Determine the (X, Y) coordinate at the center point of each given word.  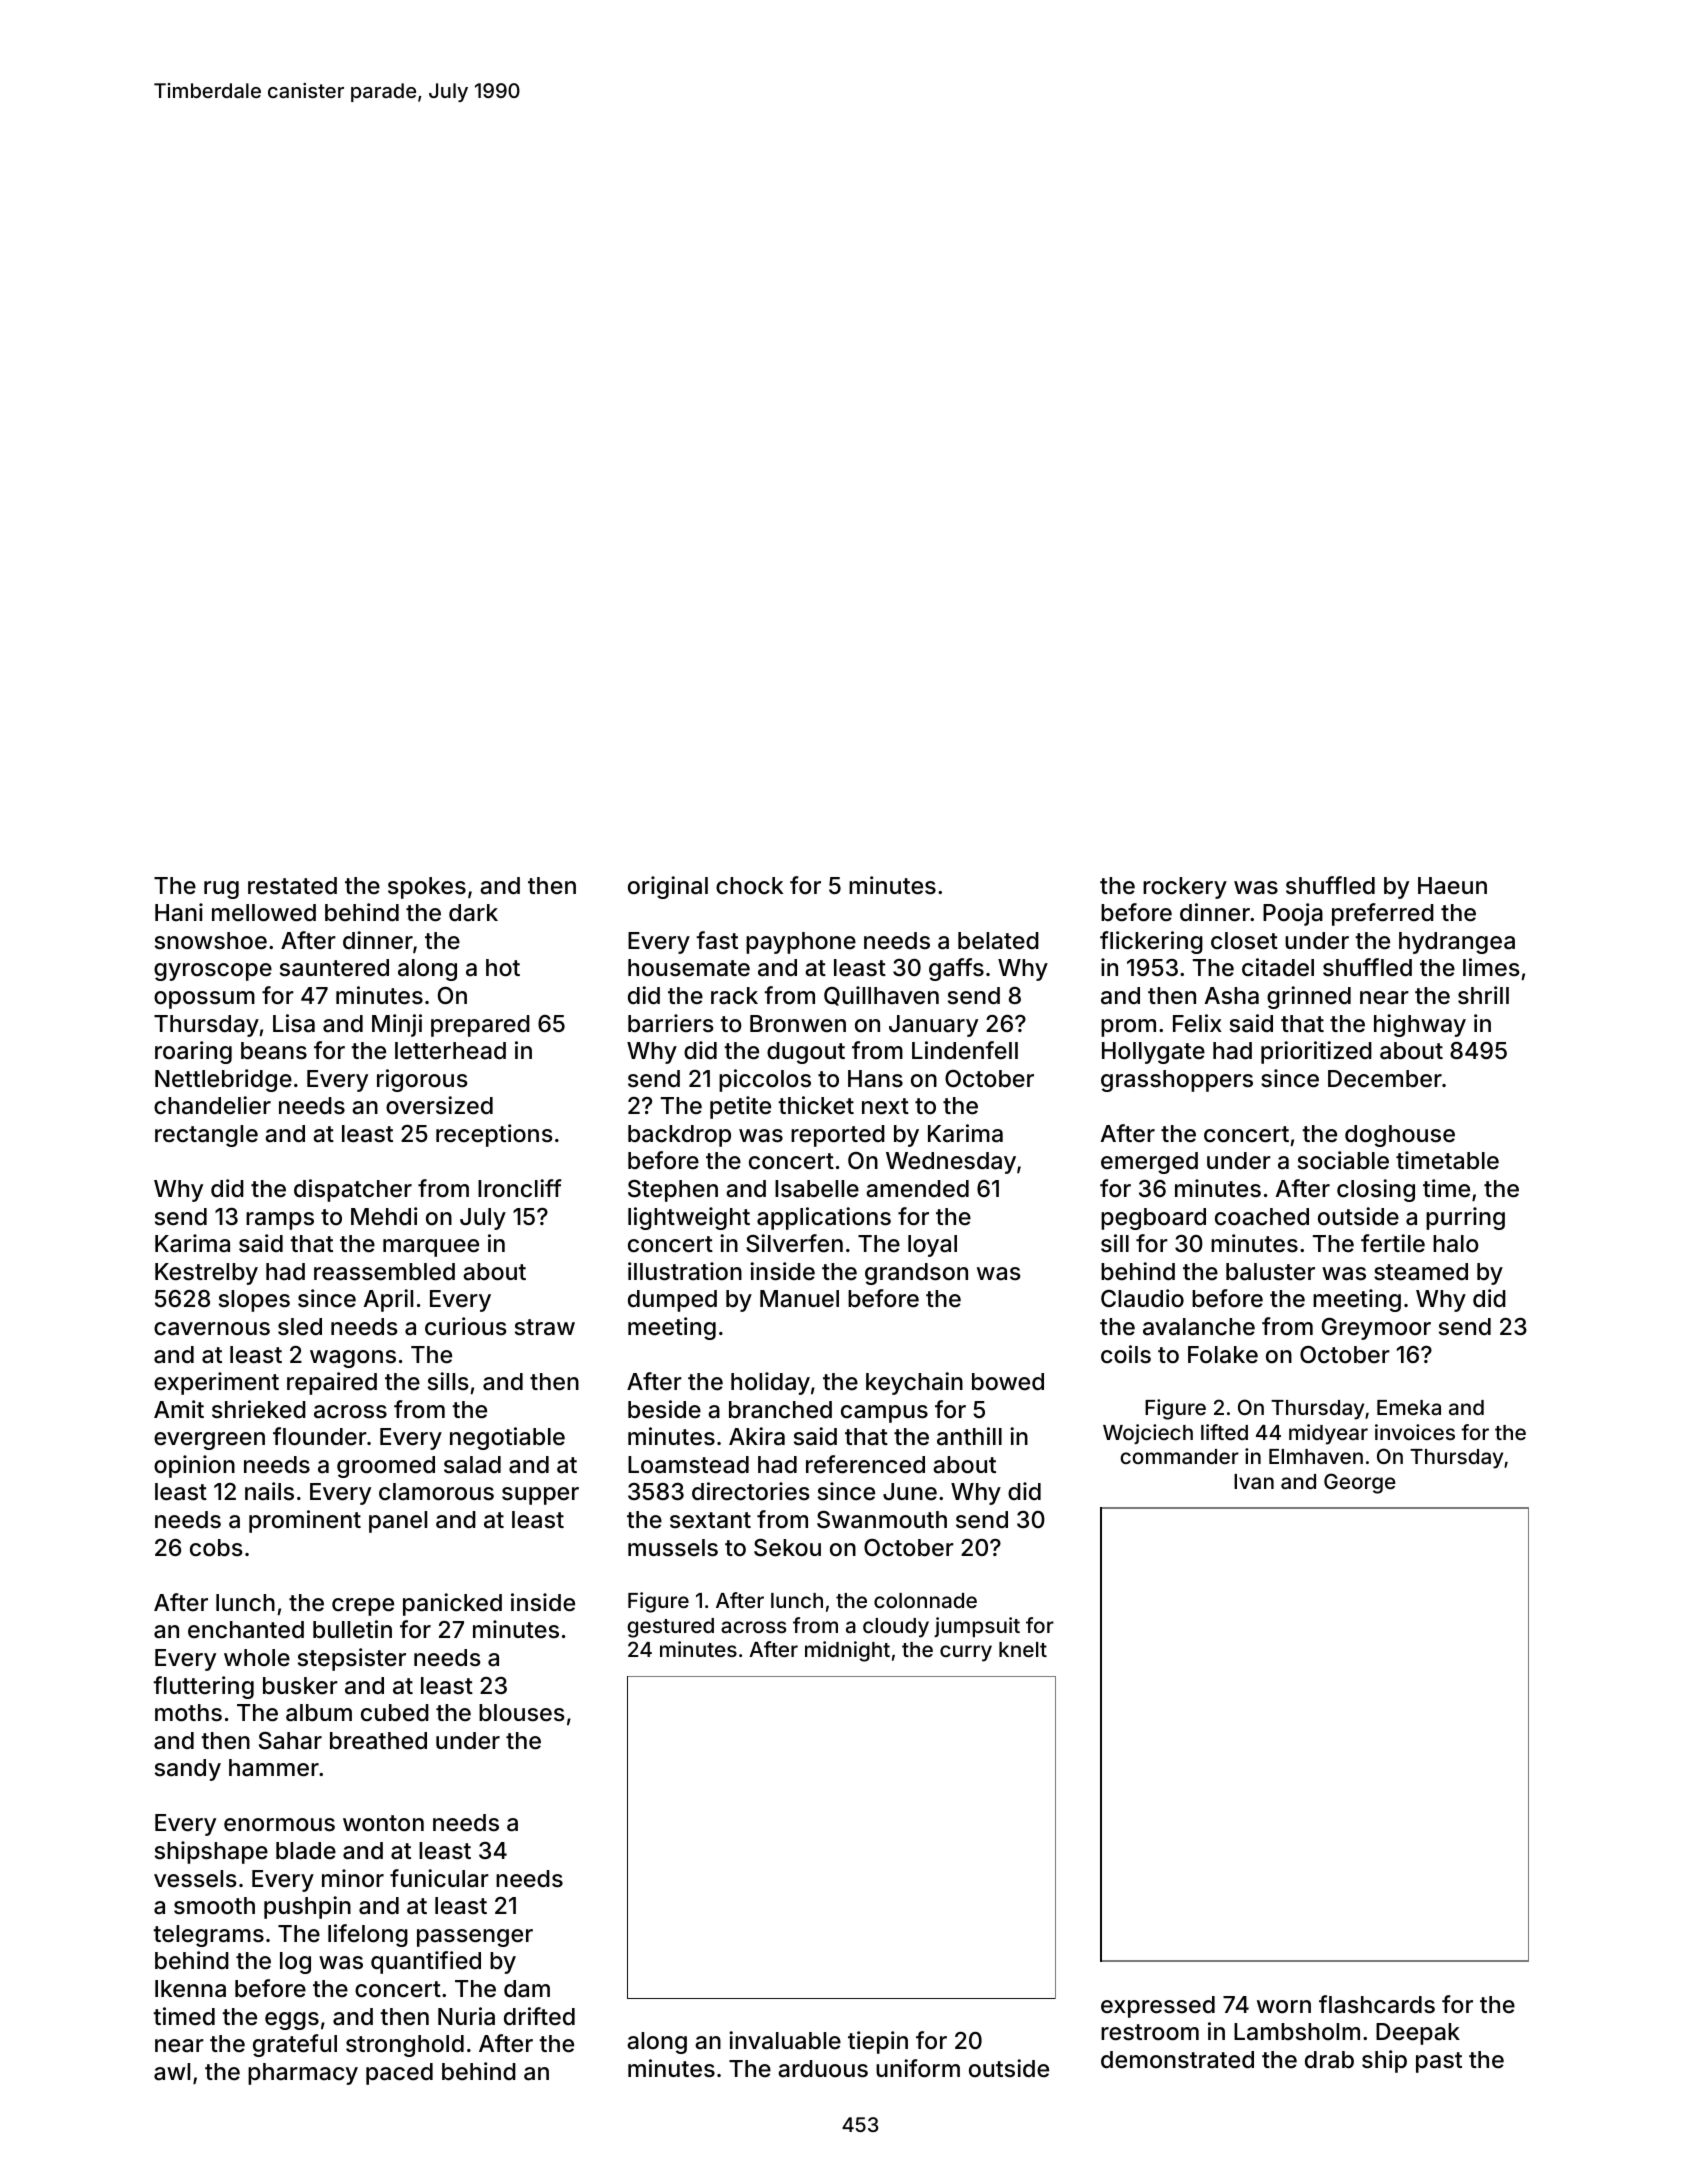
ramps (280, 1221)
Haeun (1452, 886)
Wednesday (951, 1163)
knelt (1023, 1649)
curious (466, 1326)
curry (966, 1653)
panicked (452, 1604)
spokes (427, 888)
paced (399, 2074)
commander (1179, 1456)
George (1360, 1483)
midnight (847, 1651)
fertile (1393, 1243)
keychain (914, 1383)
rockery (1185, 888)
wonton (383, 1823)
